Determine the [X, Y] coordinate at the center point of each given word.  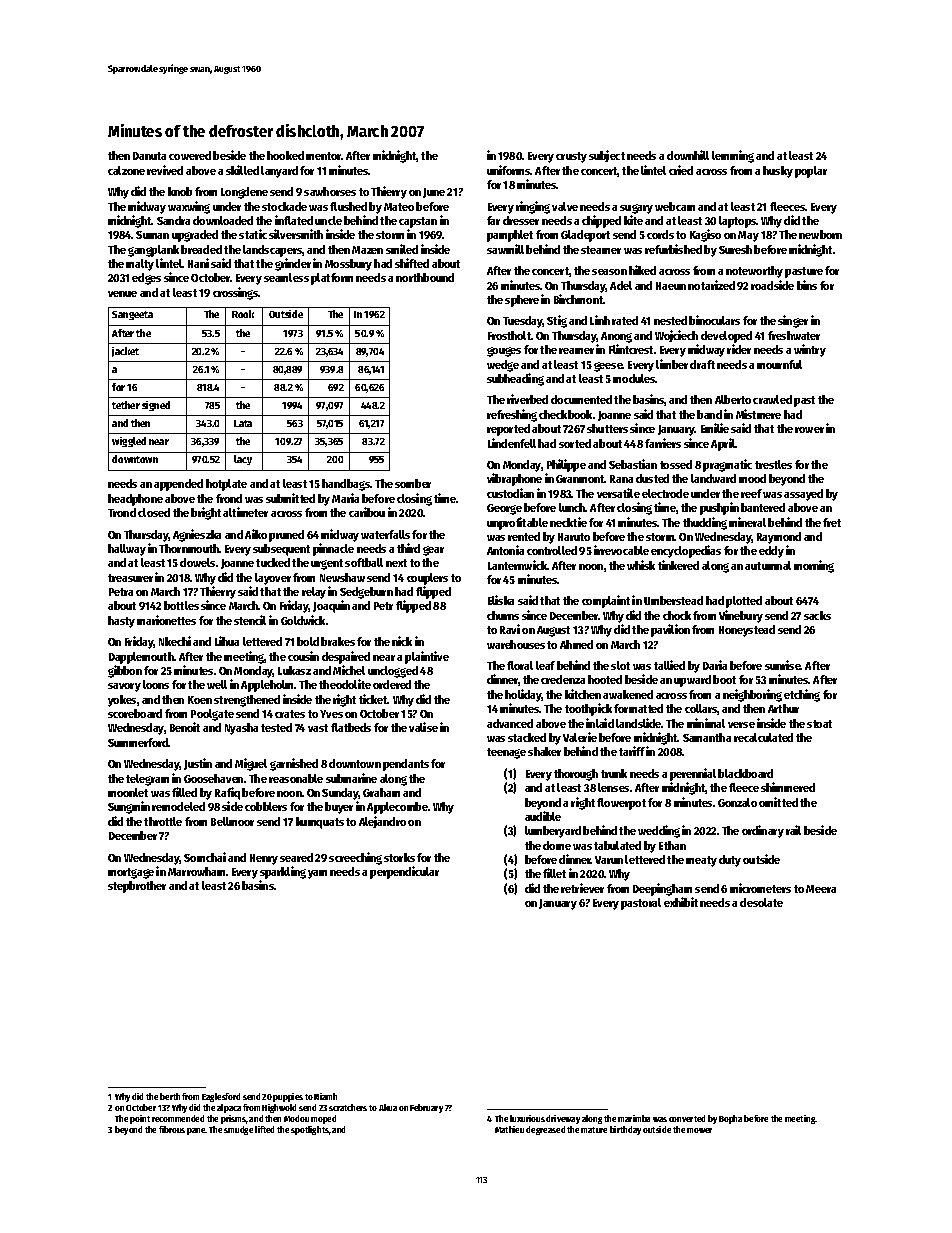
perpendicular [404, 872]
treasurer [130, 578]
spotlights [310, 1130]
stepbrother [137, 887]
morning [814, 566]
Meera [821, 889]
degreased [545, 1130]
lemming [733, 156]
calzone [126, 170]
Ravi [510, 629]
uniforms [509, 170]
